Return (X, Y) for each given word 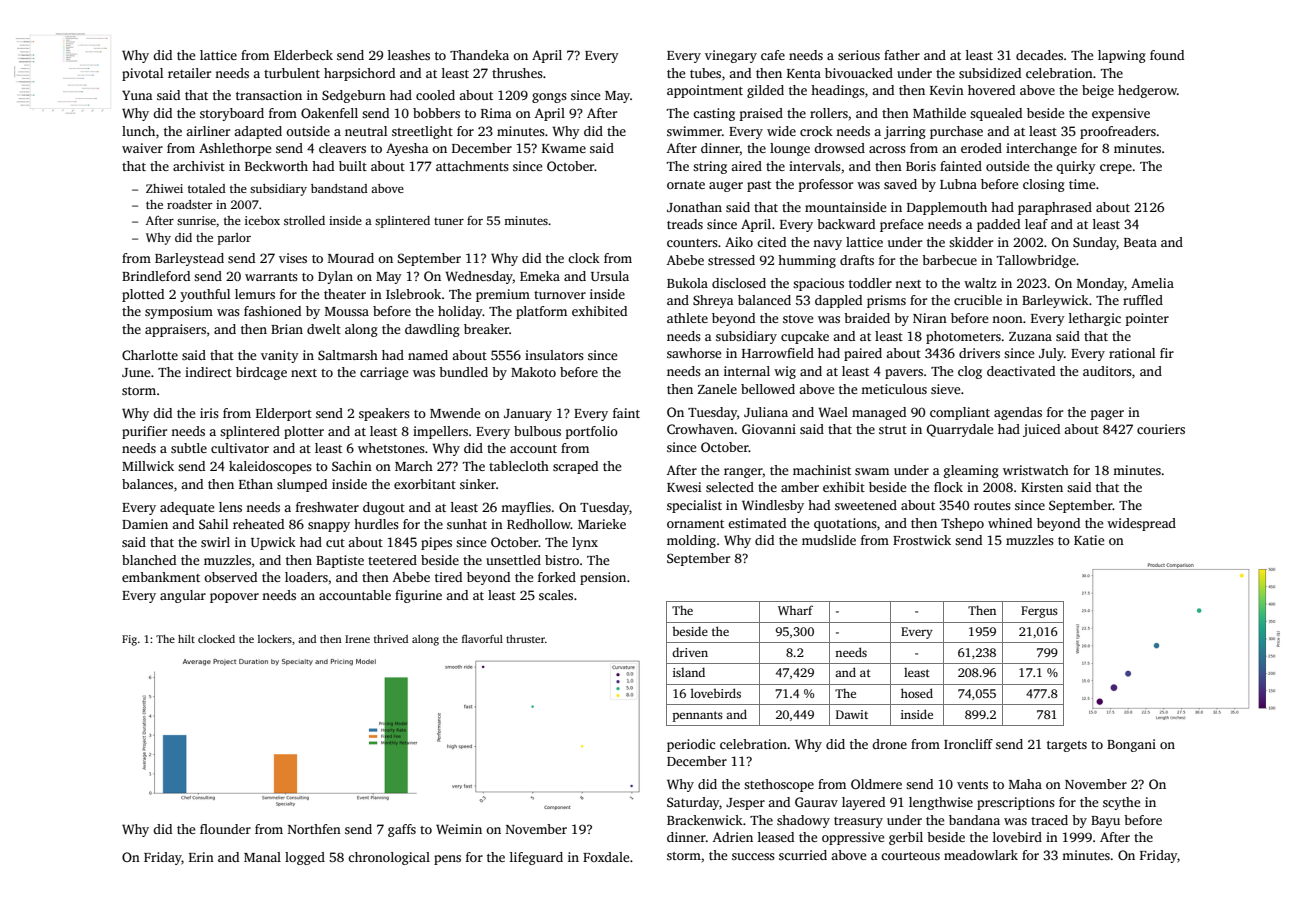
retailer (189, 73)
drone (889, 744)
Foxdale (606, 857)
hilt (186, 639)
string (710, 167)
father (902, 55)
